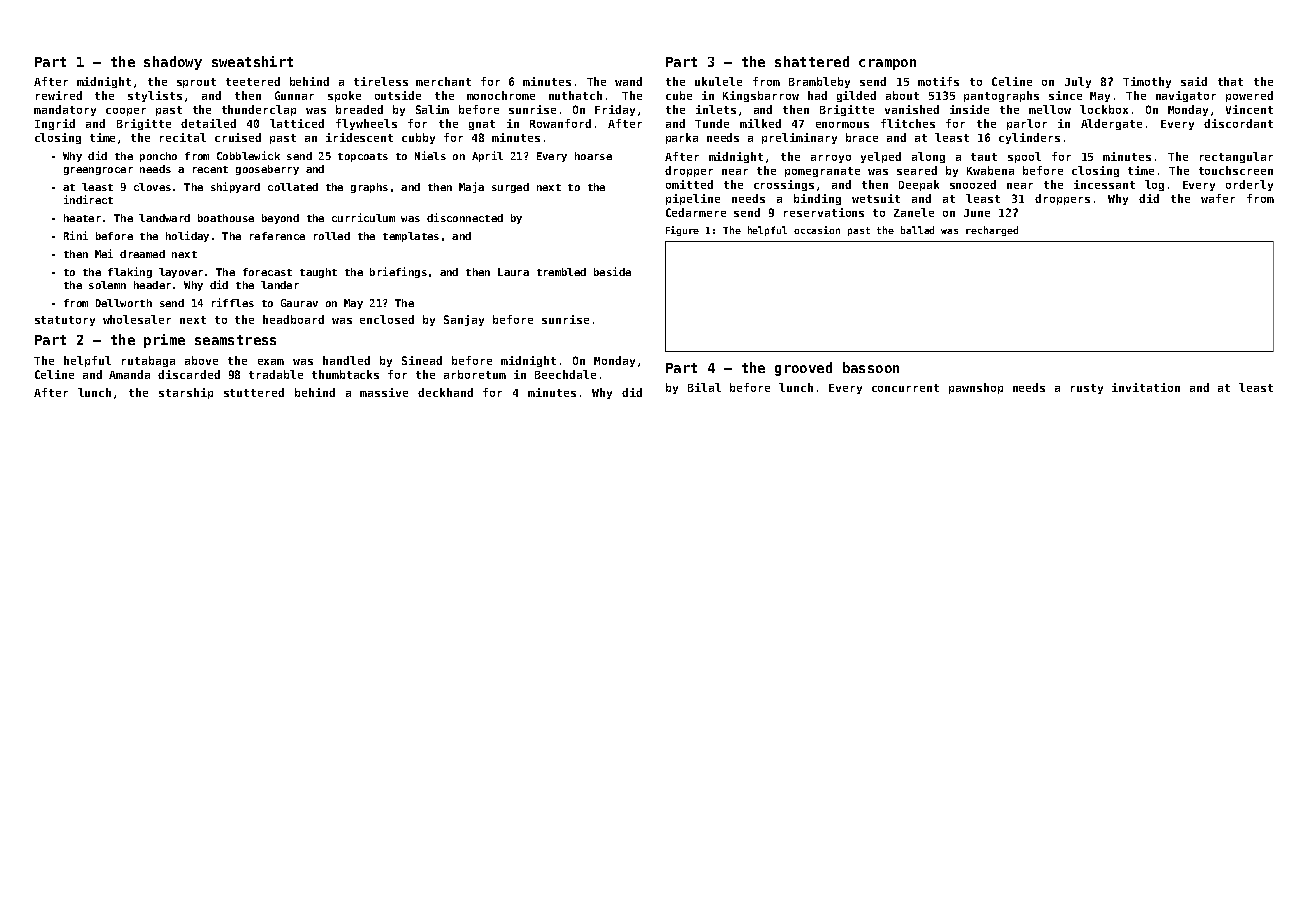 This screenshot has width=1308, height=924. Describe the element at coordinates (871, 367) in the screenshot. I see `bassoon` at that location.
